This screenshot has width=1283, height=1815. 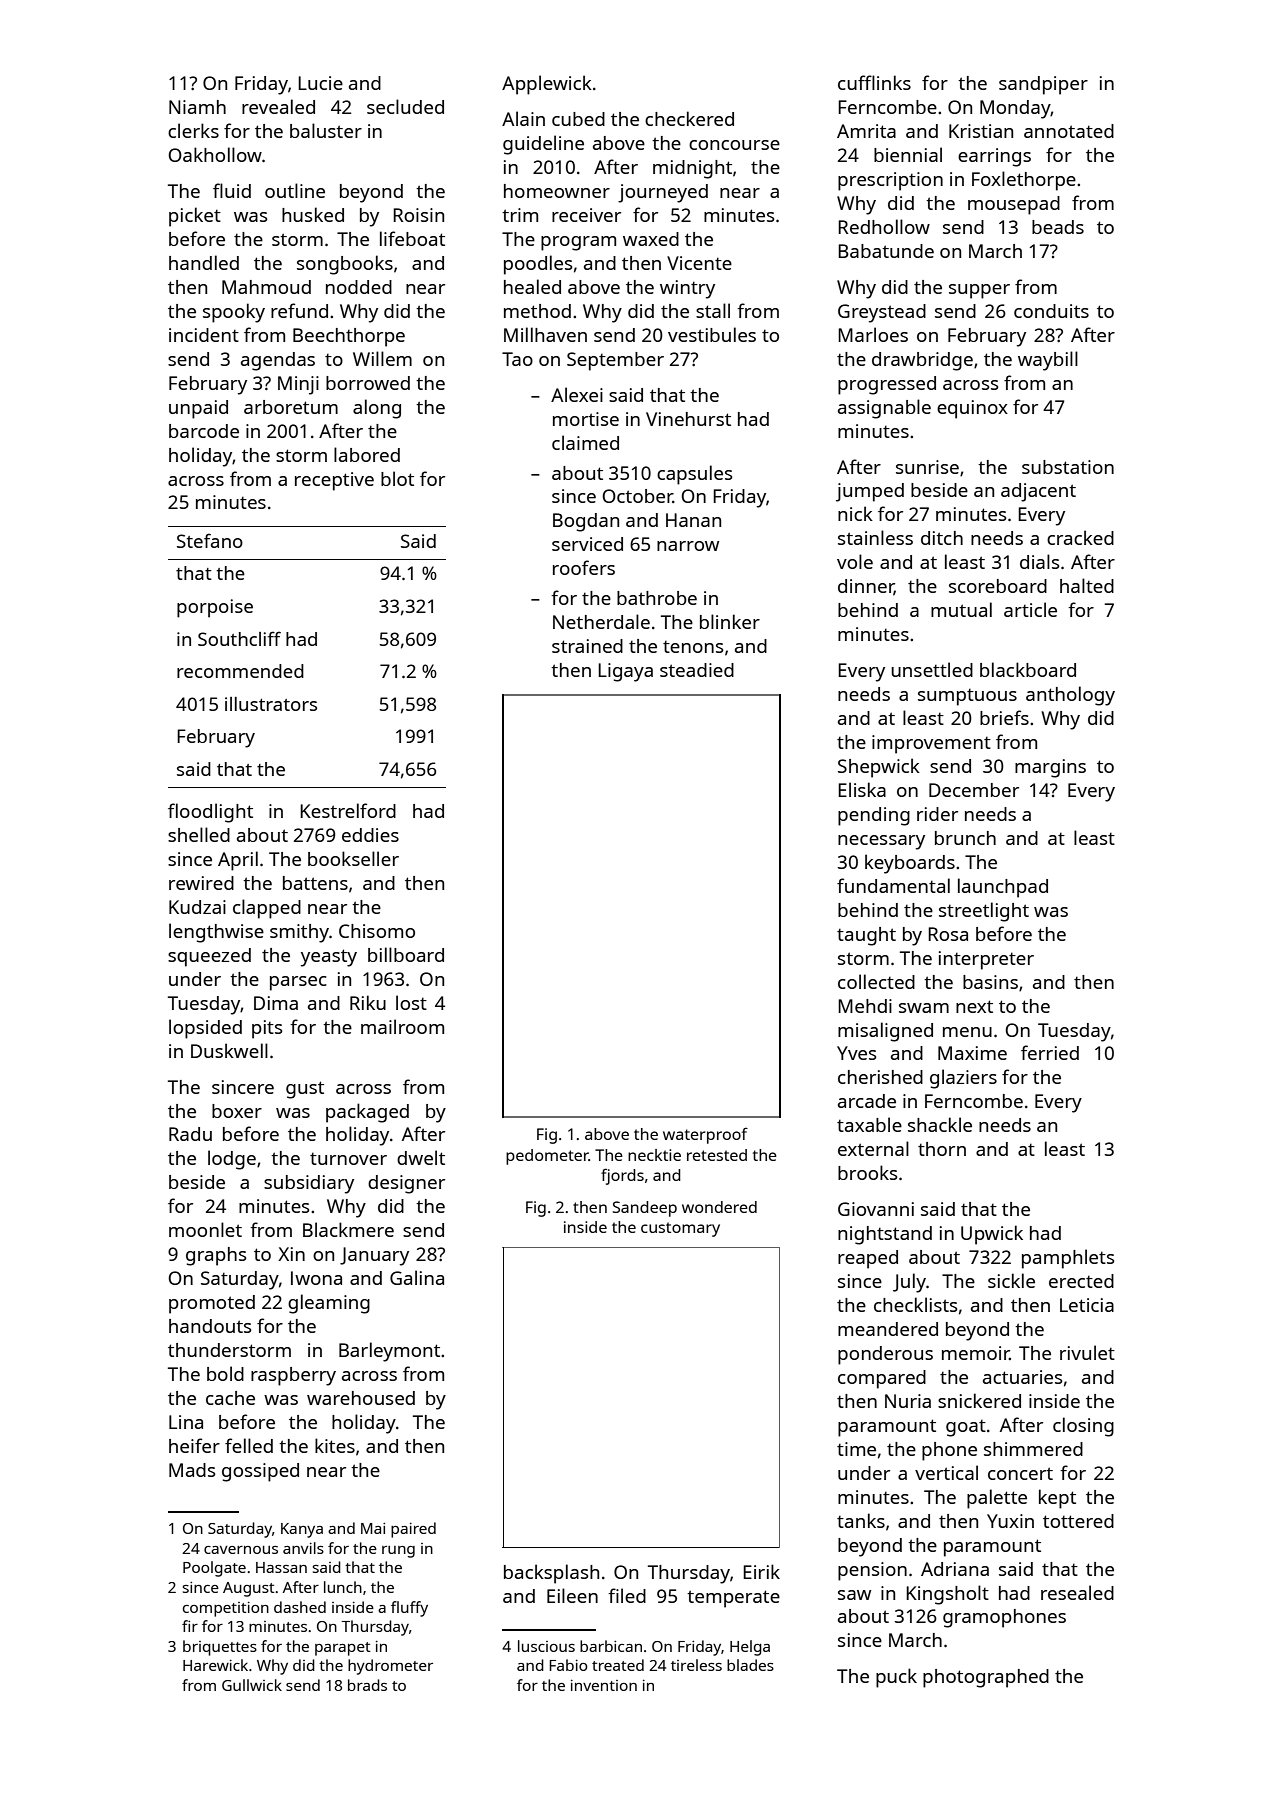 What do you see at coordinates (389, 1352) in the screenshot?
I see `Barleymont` at bounding box center [389, 1352].
